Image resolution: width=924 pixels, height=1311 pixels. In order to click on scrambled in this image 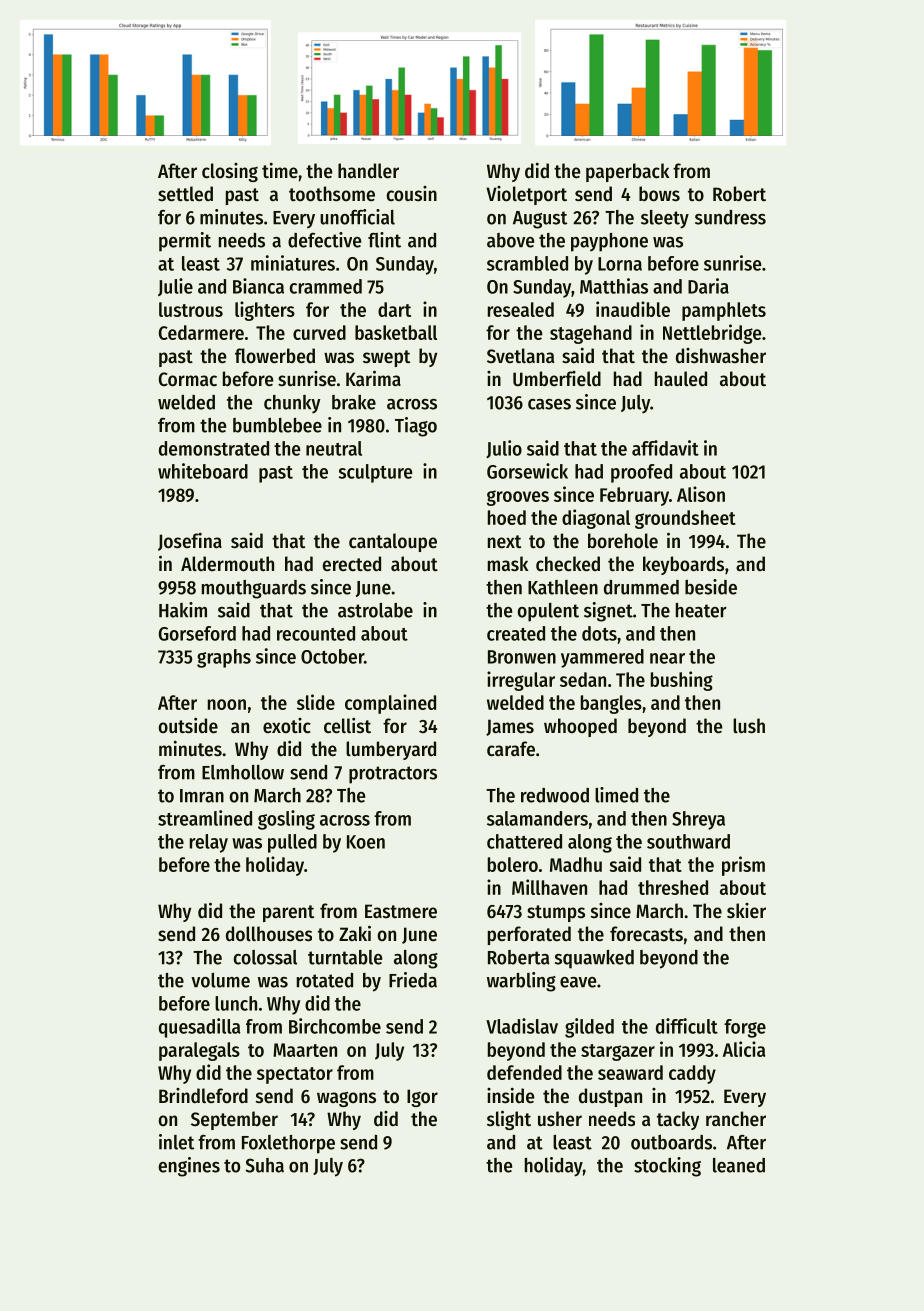, I will do `click(527, 263)`.
